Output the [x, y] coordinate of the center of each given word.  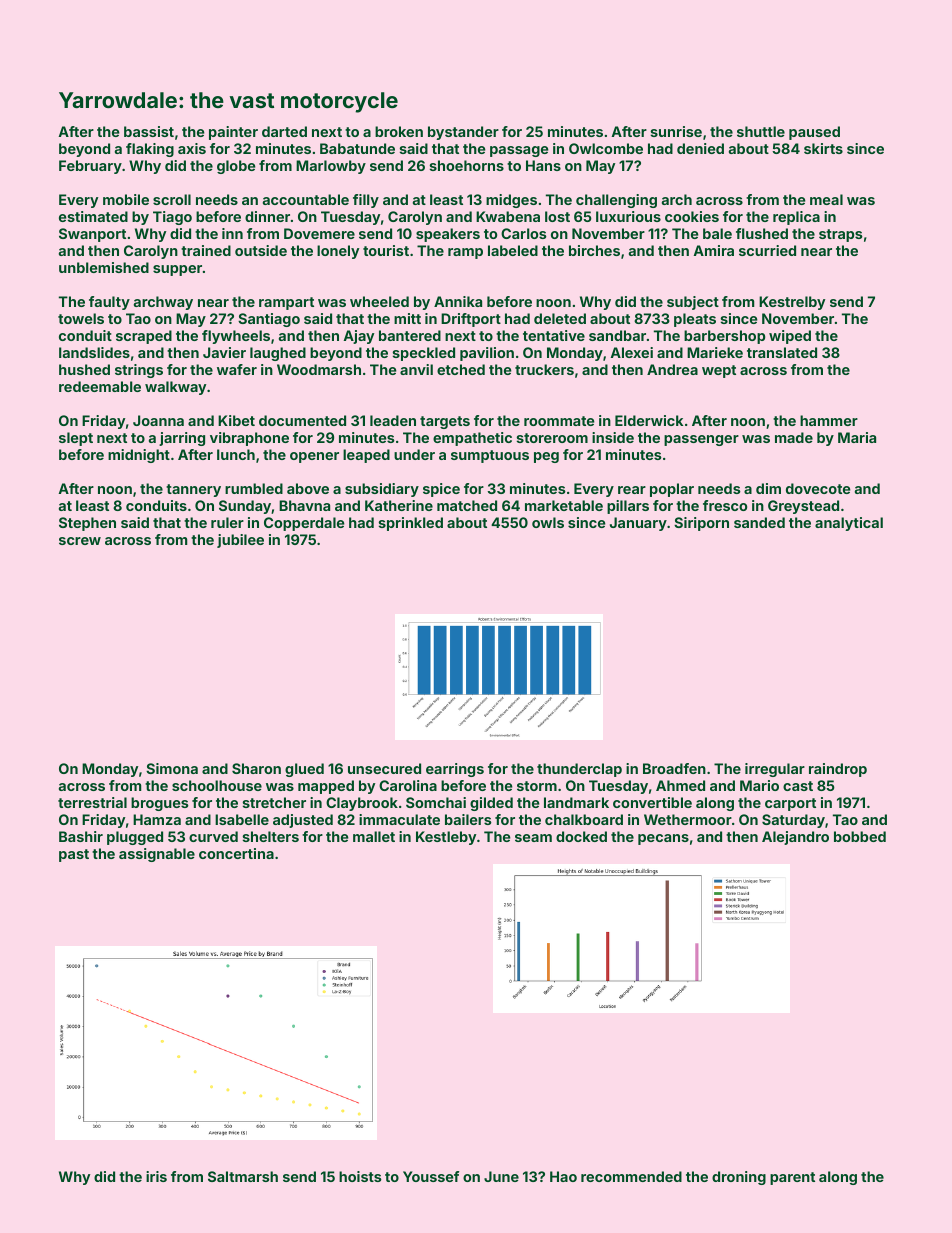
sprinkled [411, 524]
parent [792, 1178]
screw [80, 541]
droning [739, 1178]
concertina [236, 853]
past [74, 855]
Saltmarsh [243, 1176]
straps [841, 235]
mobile [126, 199]
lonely [338, 252]
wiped [790, 337]
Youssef [431, 1176]
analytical [849, 524]
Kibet [236, 420]
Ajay [359, 337]
